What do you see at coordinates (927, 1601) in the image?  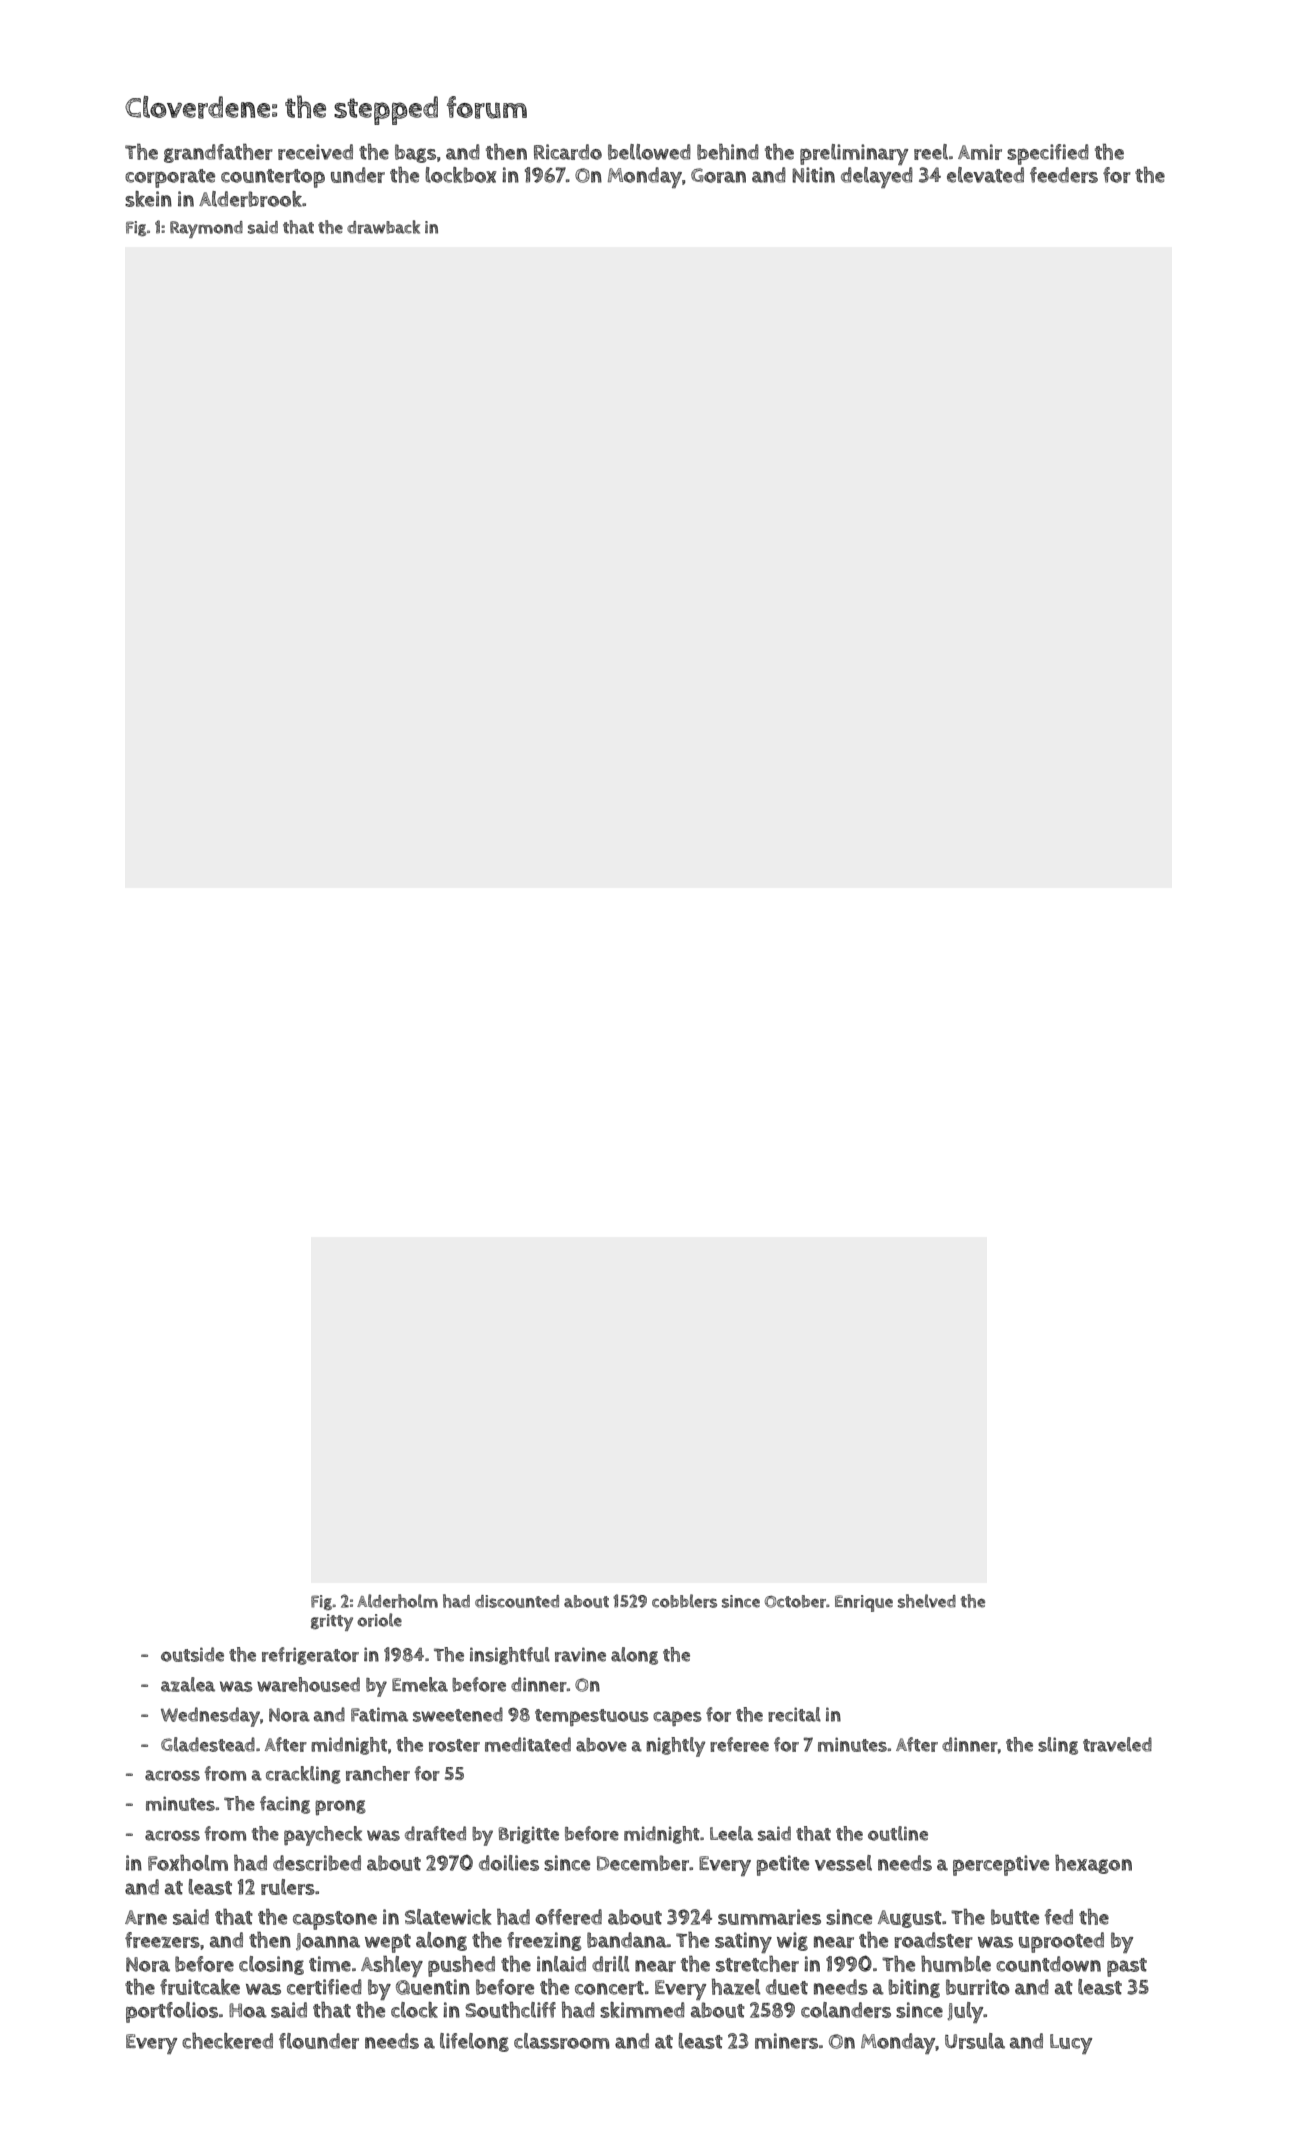 I see `shelved` at bounding box center [927, 1601].
